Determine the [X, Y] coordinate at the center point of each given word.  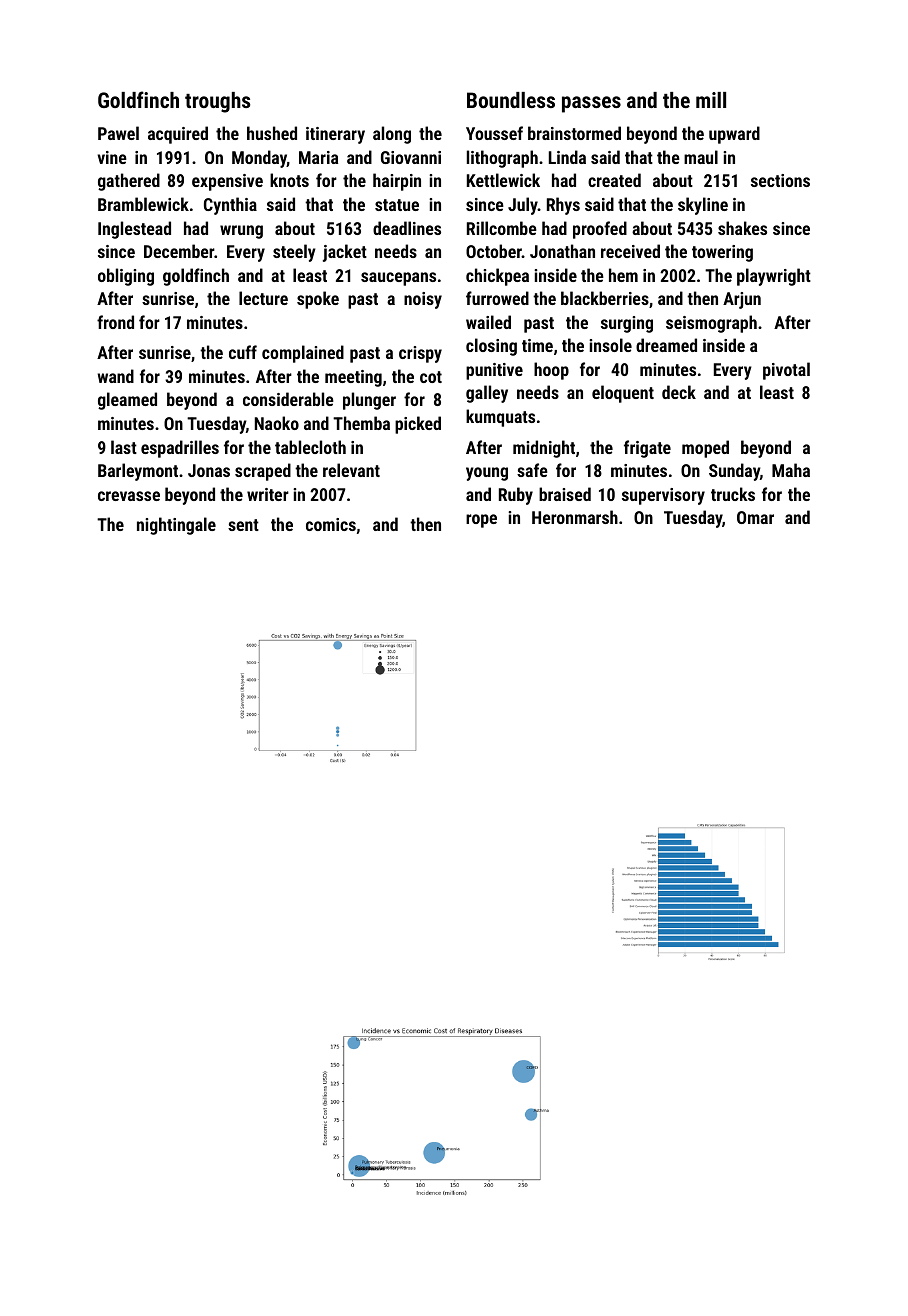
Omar [755, 517]
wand [116, 376]
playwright [774, 277]
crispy [420, 354]
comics [331, 524]
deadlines [407, 228]
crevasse [129, 496]
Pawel [118, 133]
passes [591, 104]
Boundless [511, 100]
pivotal [786, 371]
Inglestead [134, 230]
